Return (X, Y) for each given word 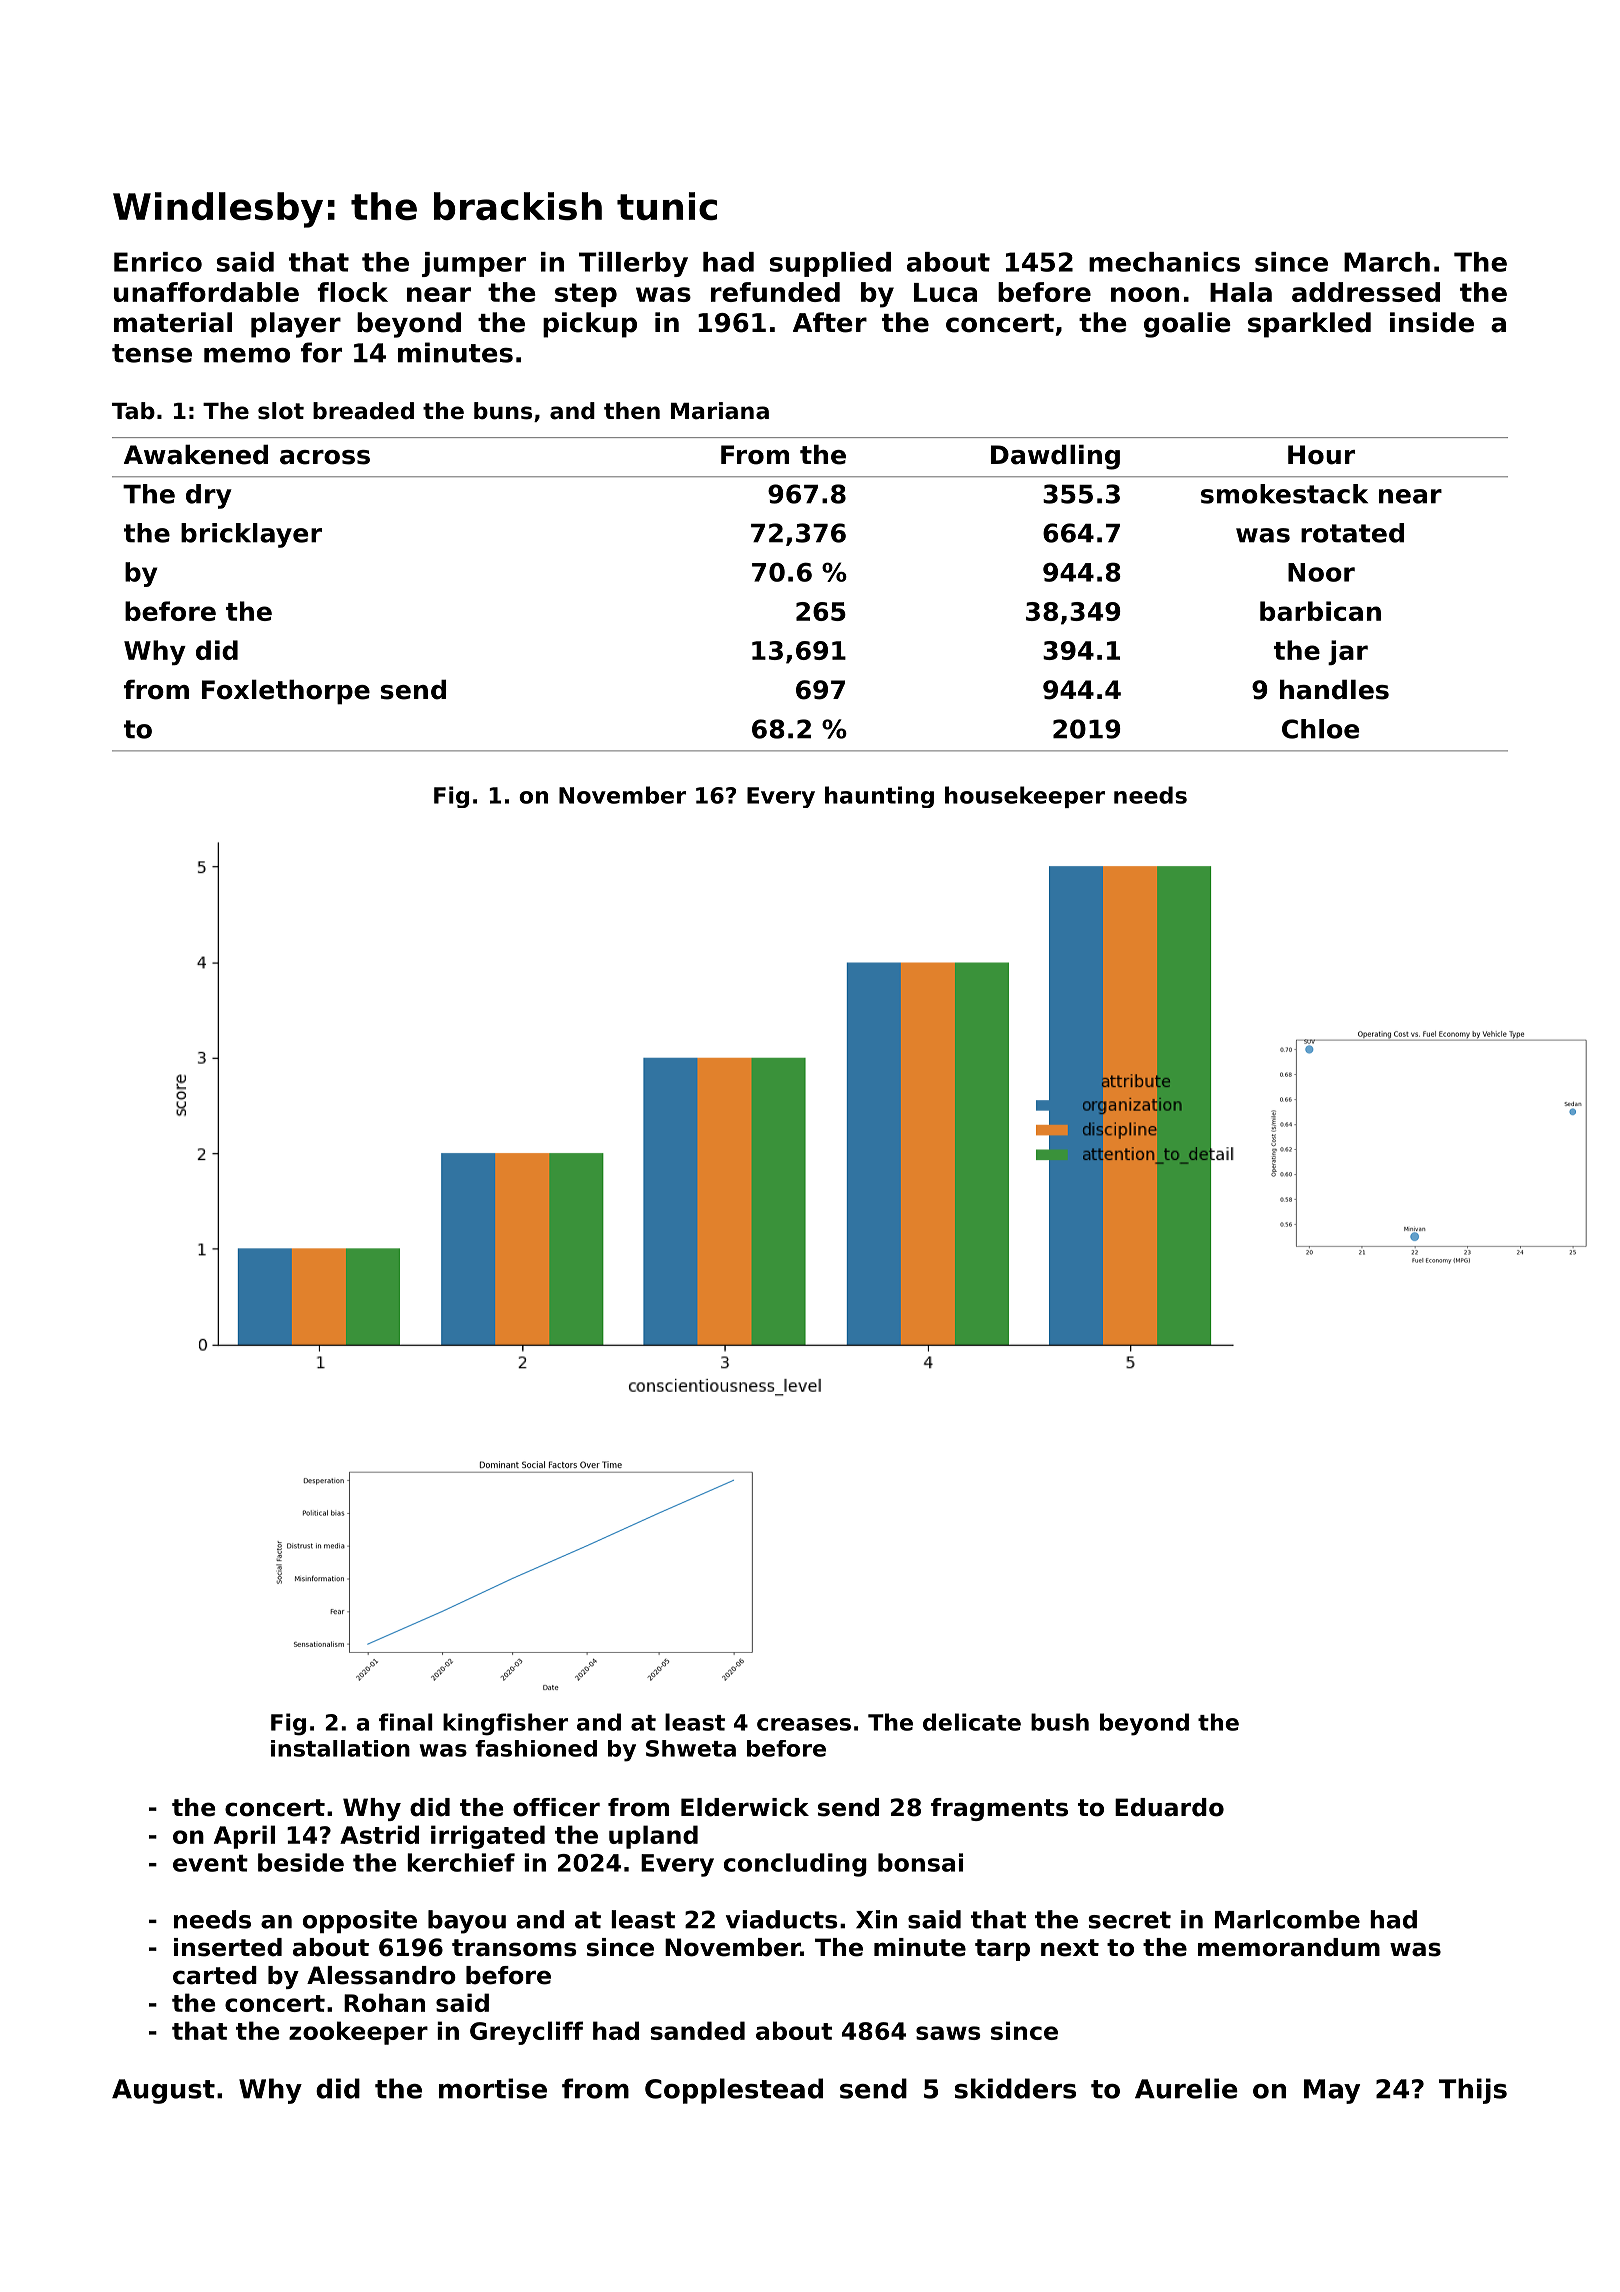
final (406, 1722)
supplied (830, 264)
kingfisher (505, 1724)
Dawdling (1055, 457)
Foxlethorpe (286, 692)
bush (1060, 1722)
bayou (467, 1922)
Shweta (691, 1748)
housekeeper (1025, 797)
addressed (1366, 292)
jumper (474, 264)
